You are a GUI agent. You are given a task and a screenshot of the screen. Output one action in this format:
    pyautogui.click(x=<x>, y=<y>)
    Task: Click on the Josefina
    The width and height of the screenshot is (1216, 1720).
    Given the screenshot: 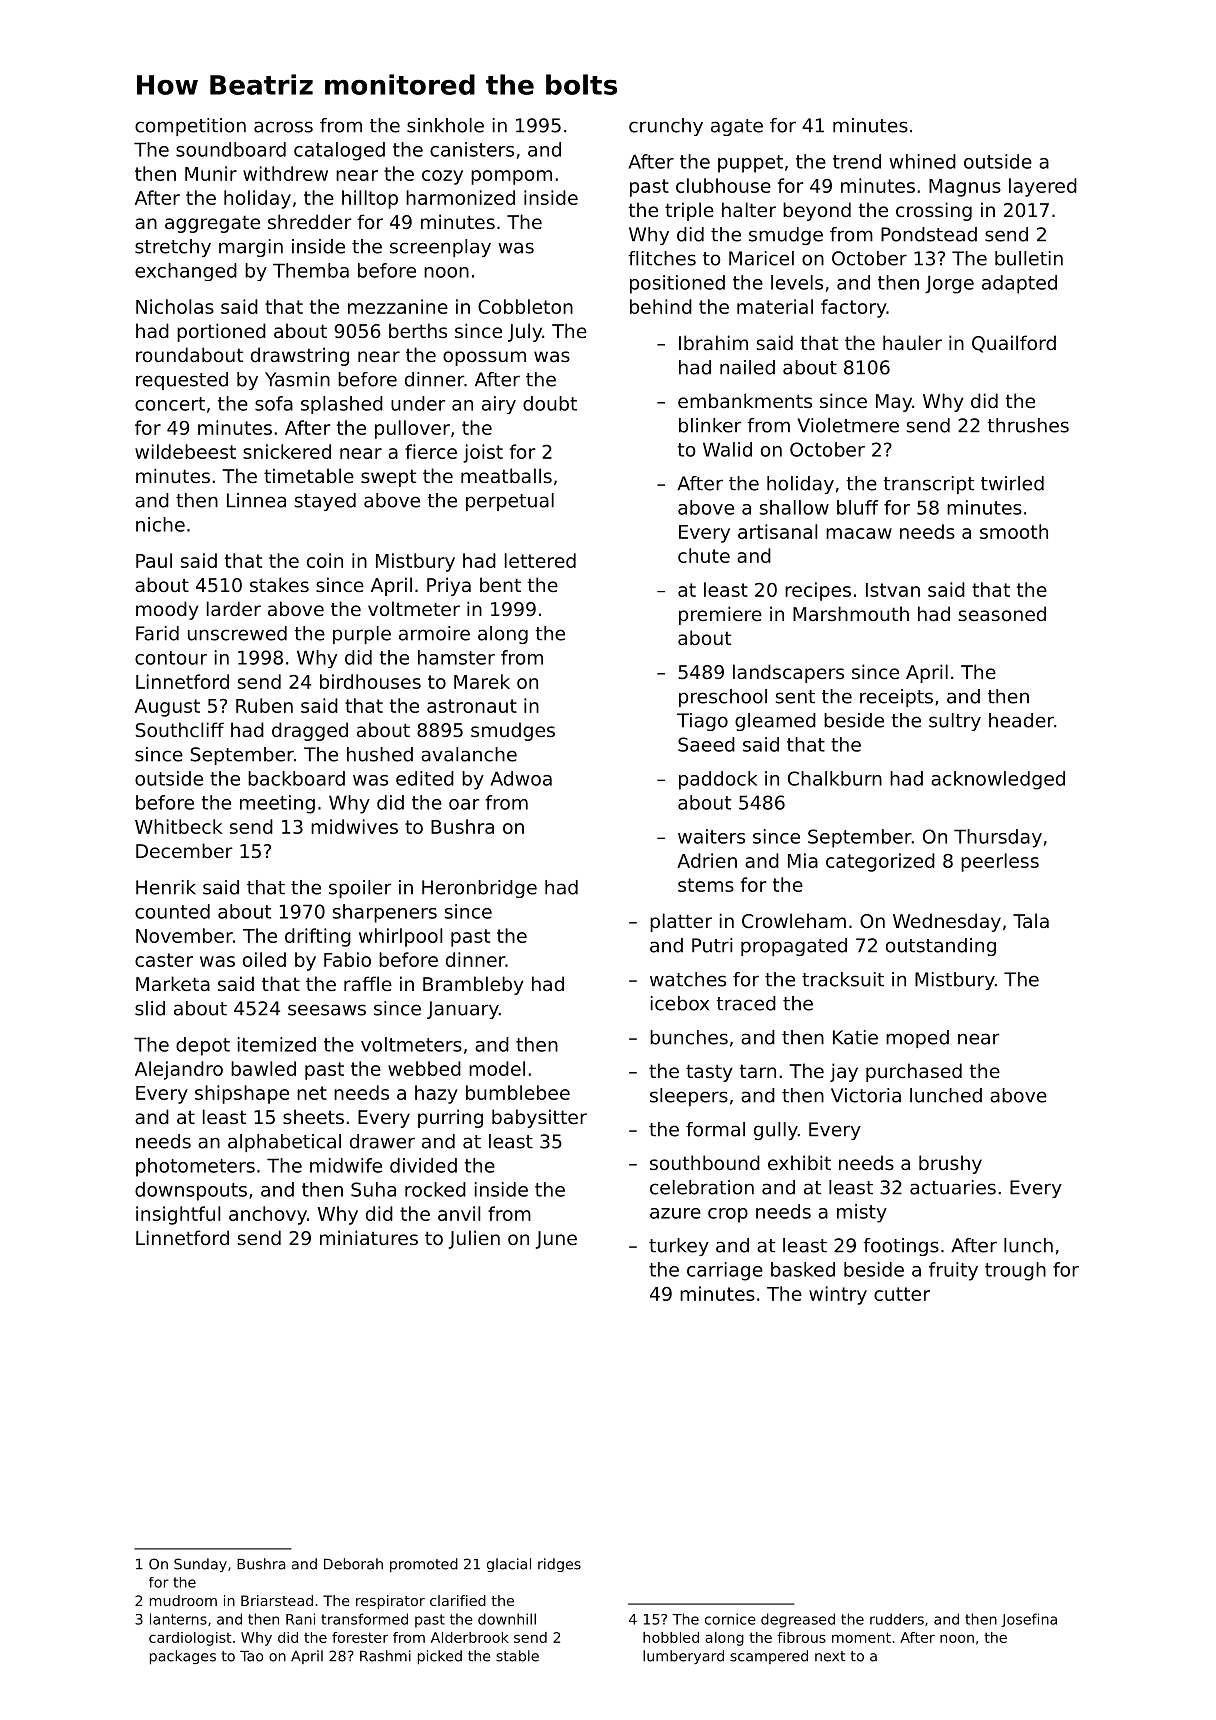 What is the action you would take?
    pyautogui.click(x=1029, y=1620)
